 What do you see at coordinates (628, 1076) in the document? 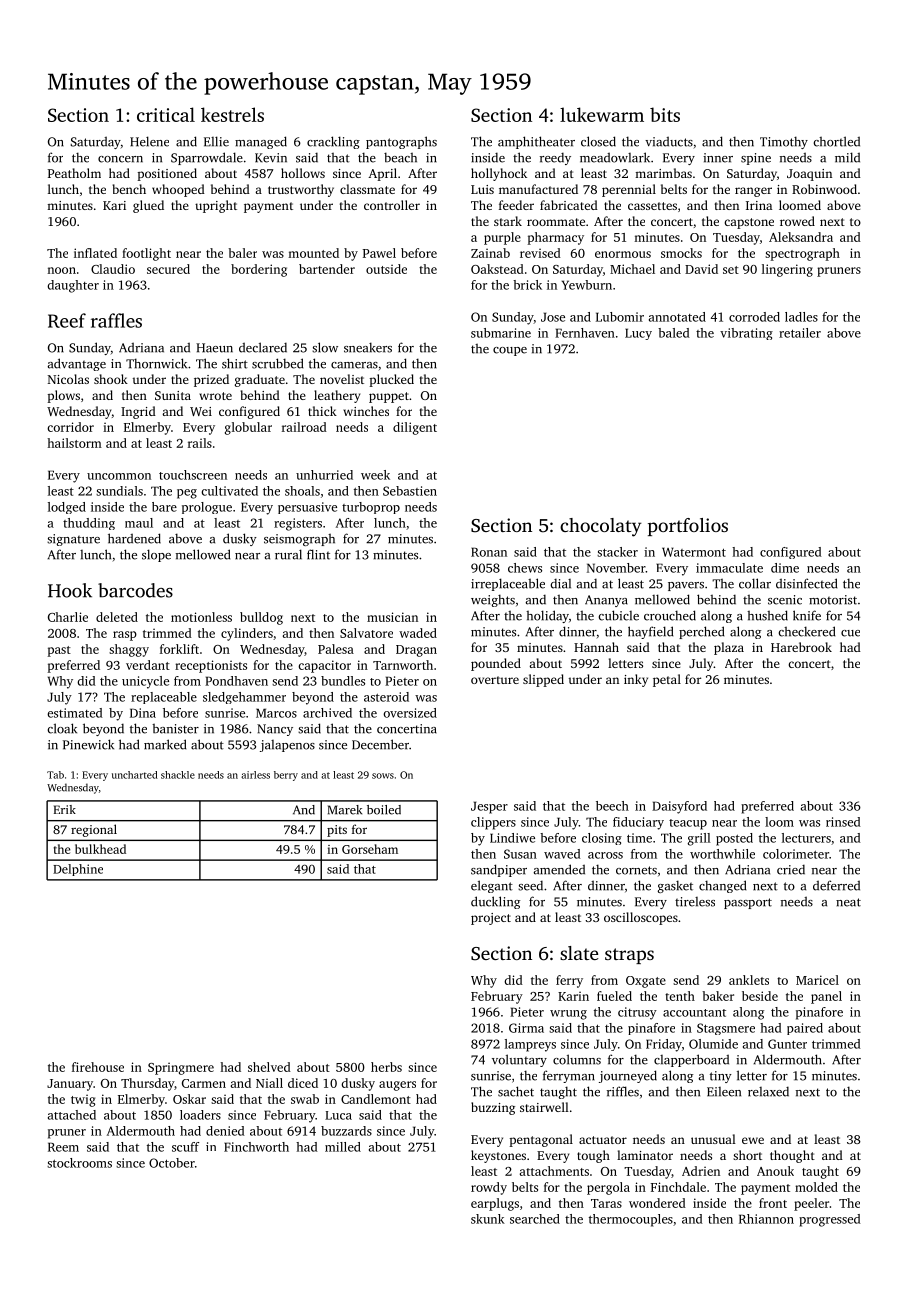
I see `journeyed` at bounding box center [628, 1076].
